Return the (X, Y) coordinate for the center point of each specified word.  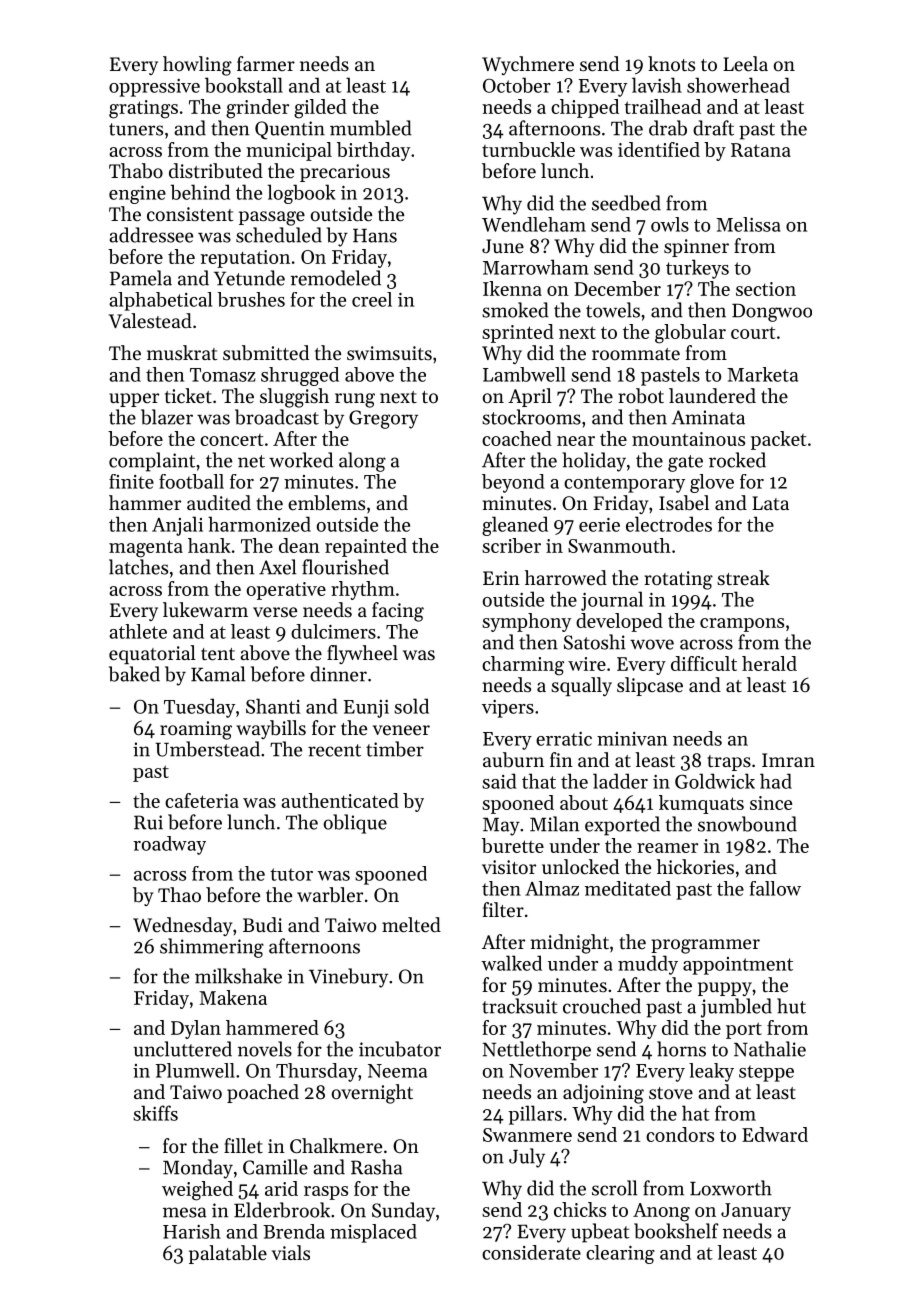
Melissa (748, 224)
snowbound (747, 824)
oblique (355, 824)
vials (291, 1252)
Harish (192, 1231)
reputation (245, 259)
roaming (196, 730)
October (517, 85)
